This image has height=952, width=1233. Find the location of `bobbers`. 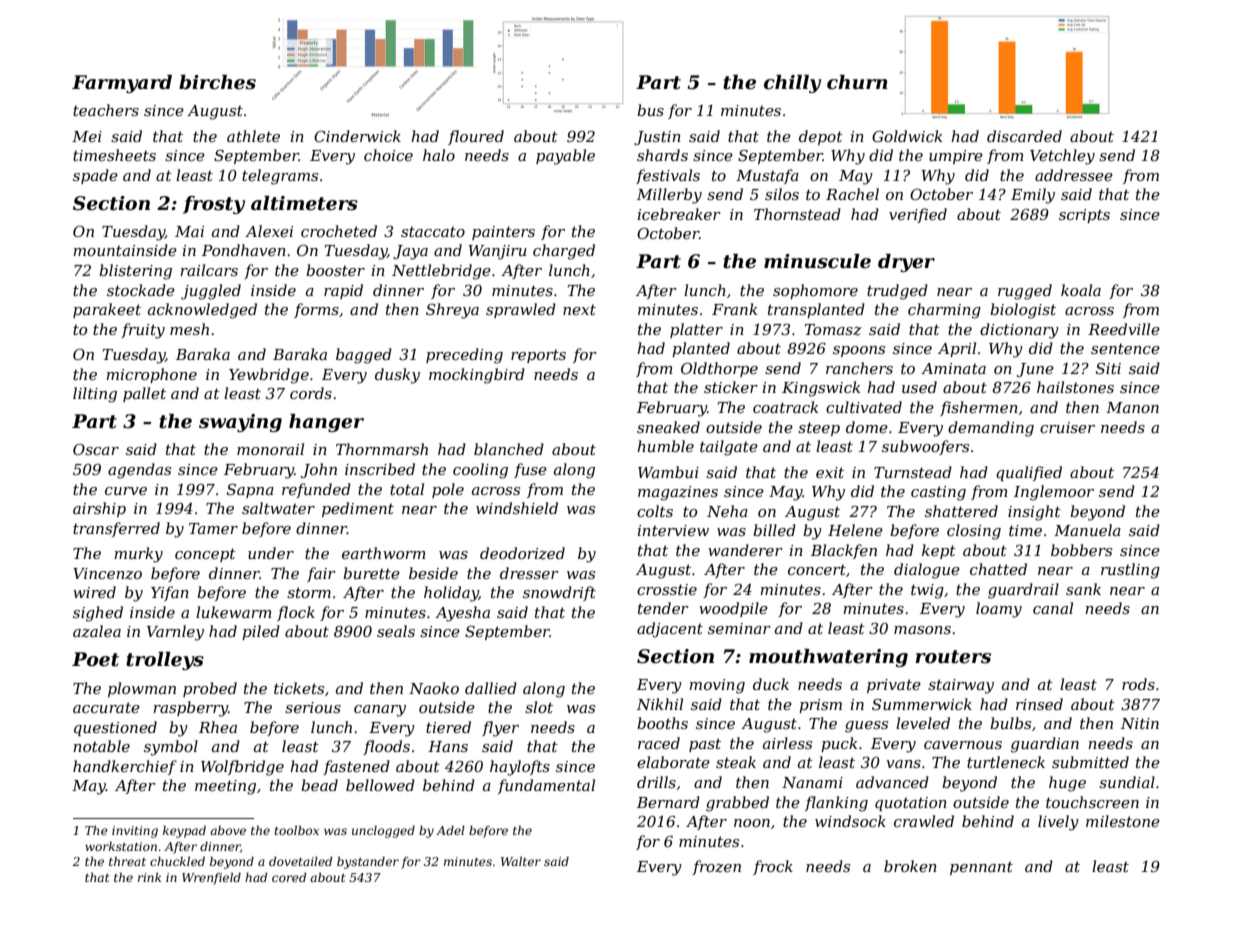

bobbers is located at coordinates (1081, 550).
